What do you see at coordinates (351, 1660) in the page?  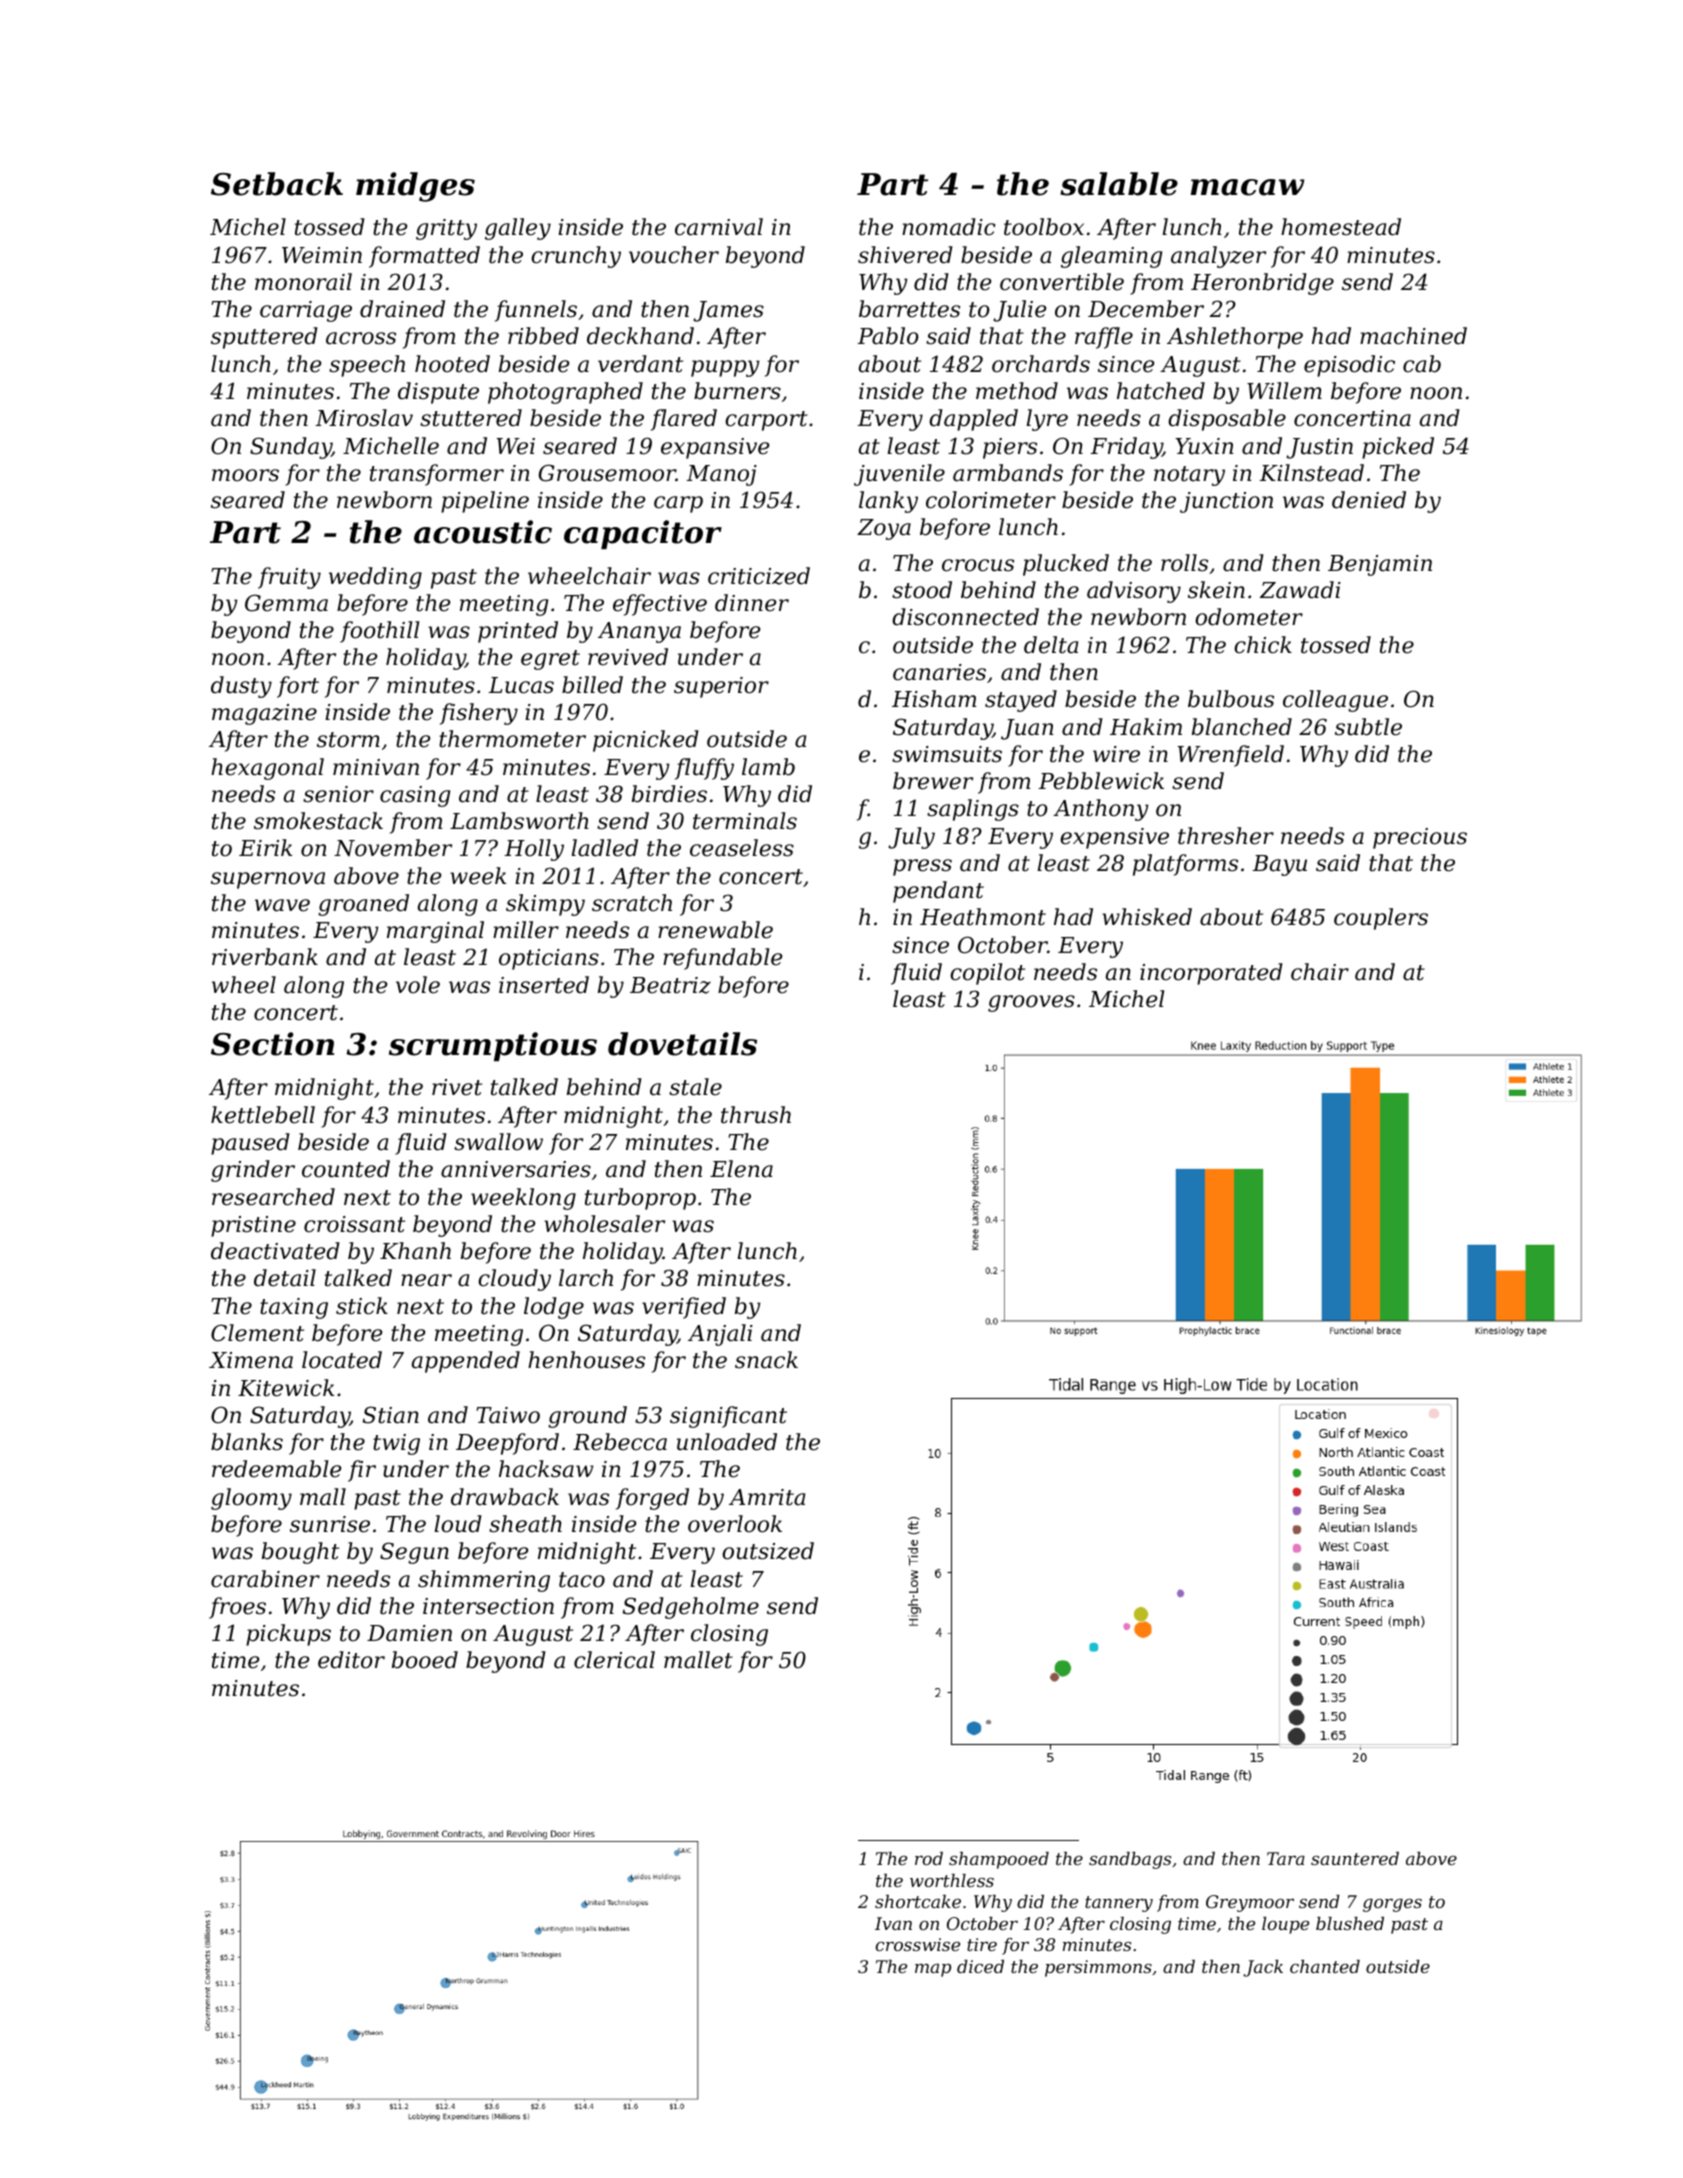 I see `editor` at bounding box center [351, 1660].
